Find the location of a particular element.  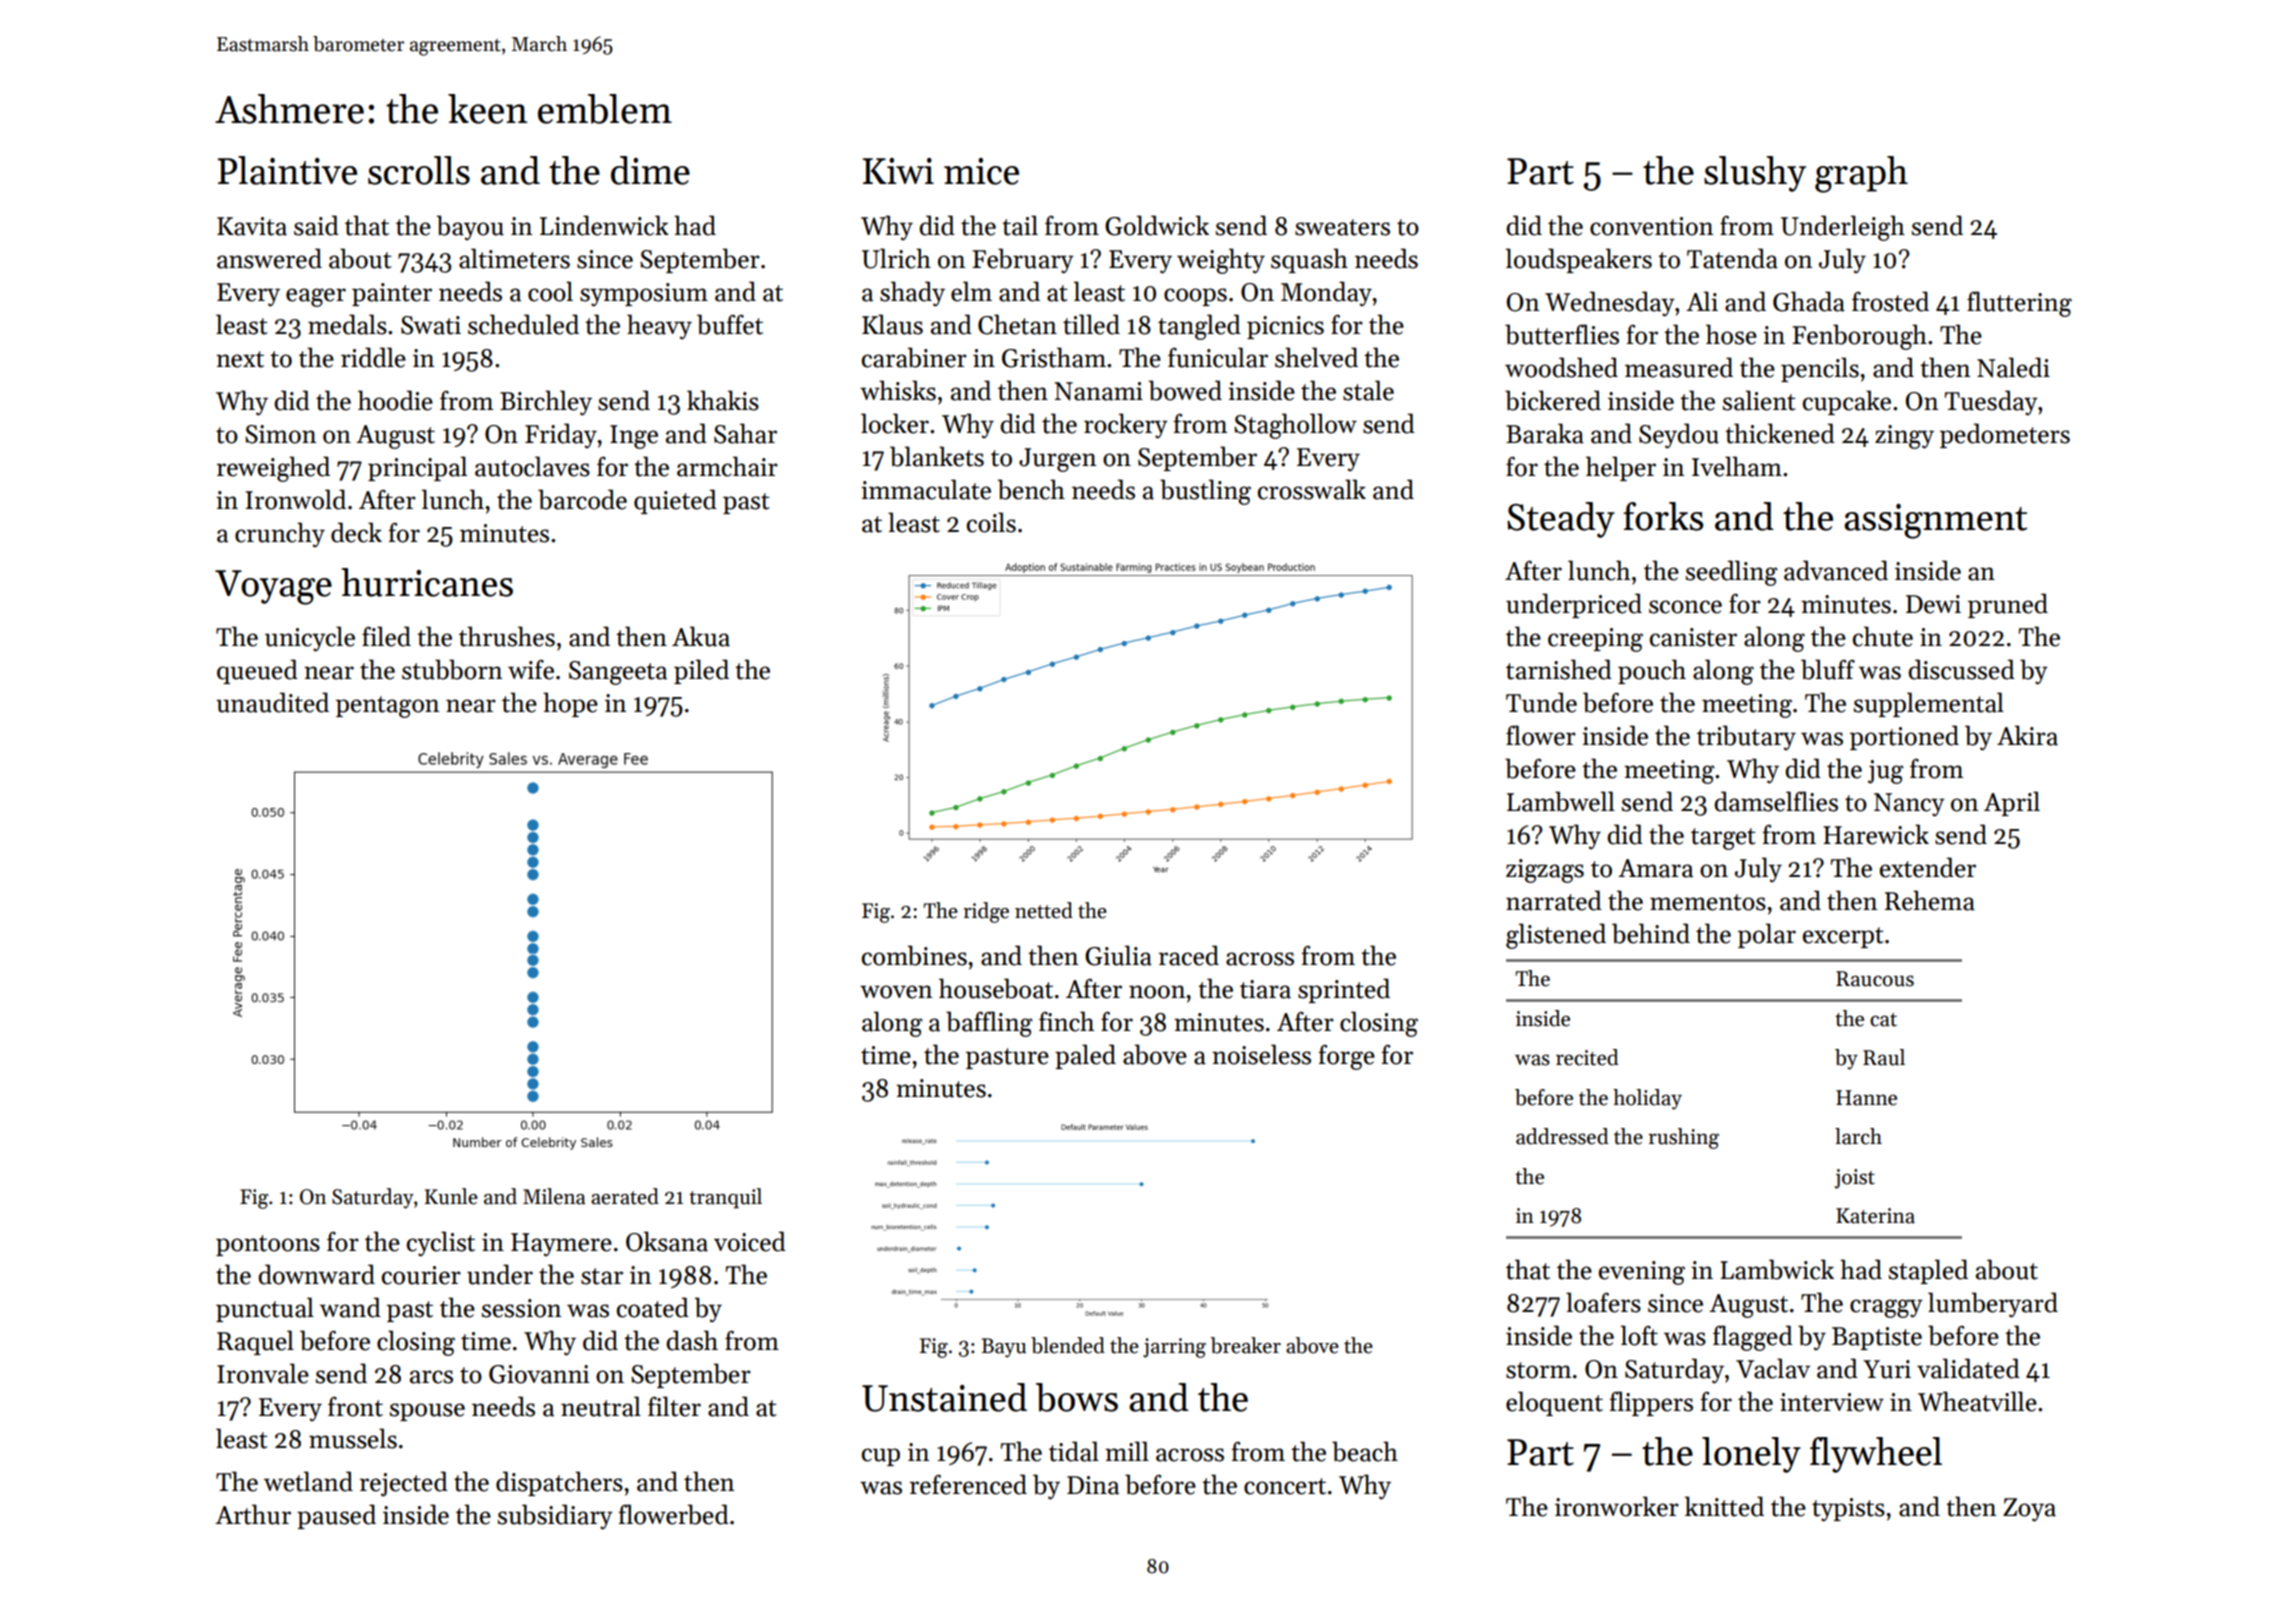

coils is located at coordinates (991, 522).
